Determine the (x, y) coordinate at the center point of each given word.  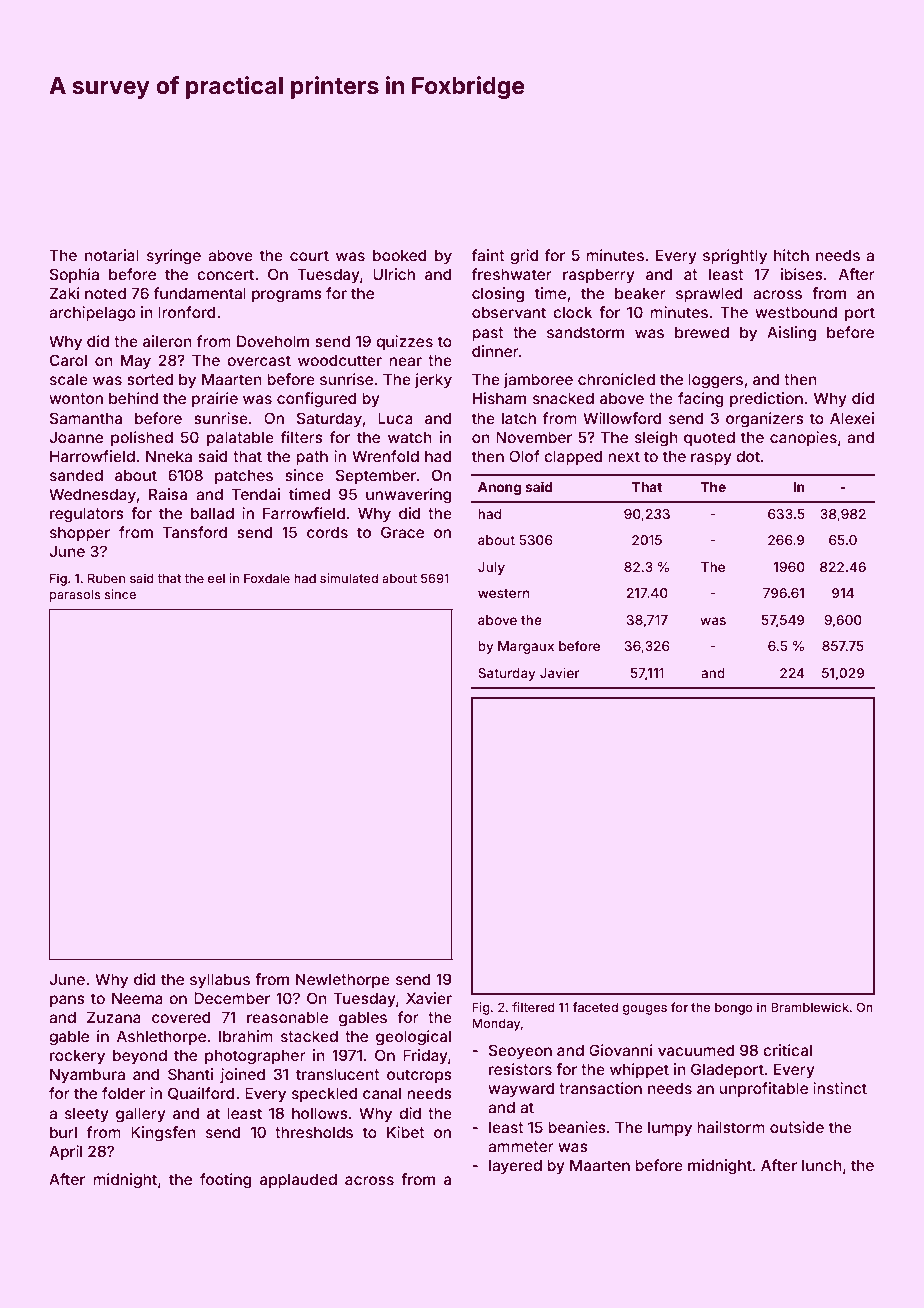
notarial (112, 255)
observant (509, 312)
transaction (600, 1088)
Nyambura (87, 1075)
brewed (702, 332)
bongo (734, 1009)
